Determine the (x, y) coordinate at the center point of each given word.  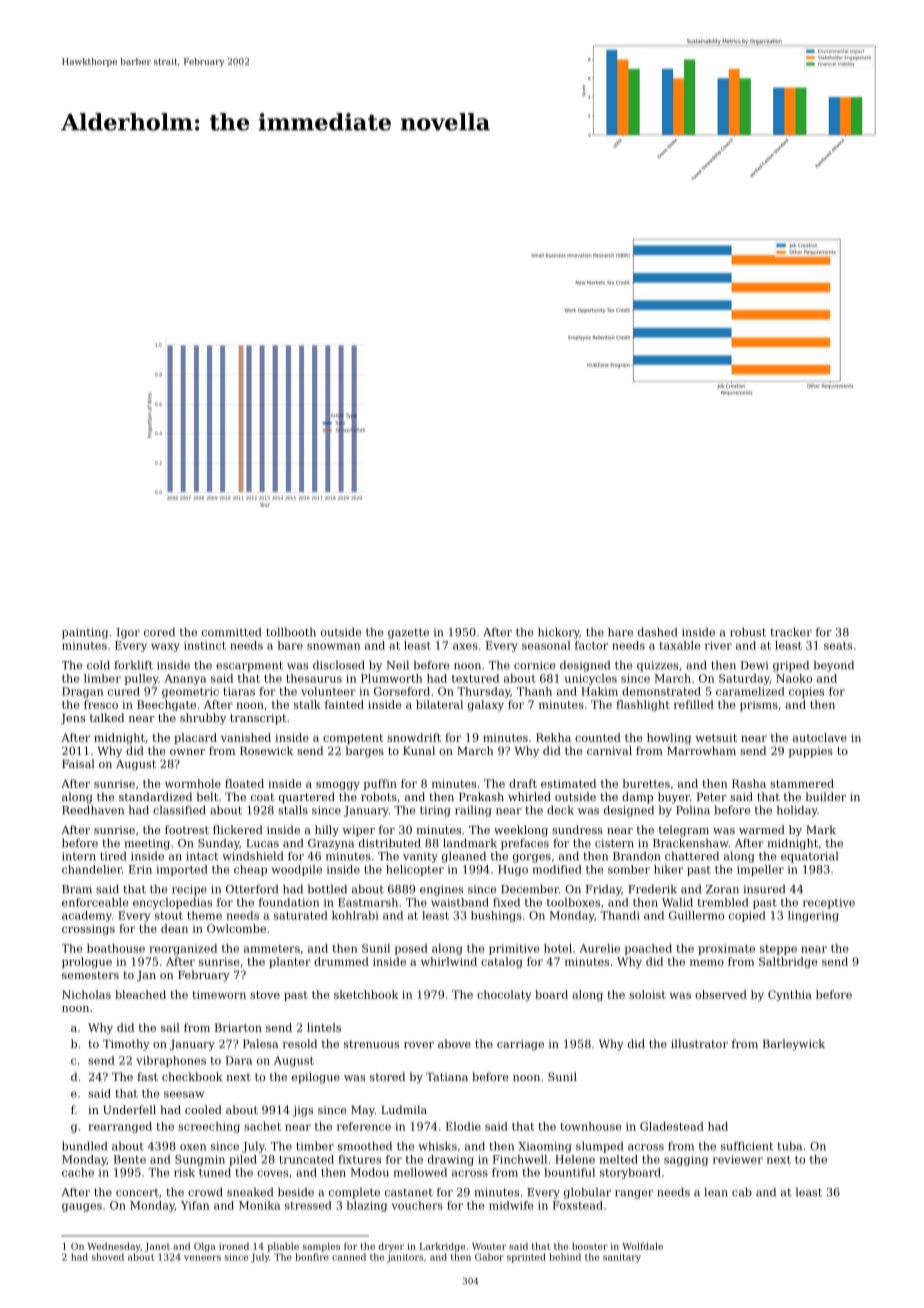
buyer (674, 798)
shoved (108, 1257)
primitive (514, 949)
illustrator (699, 1043)
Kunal (419, 750)
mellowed (420, 1172)
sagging (686, 1160)
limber (102, 678)
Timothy (126, 1045)
